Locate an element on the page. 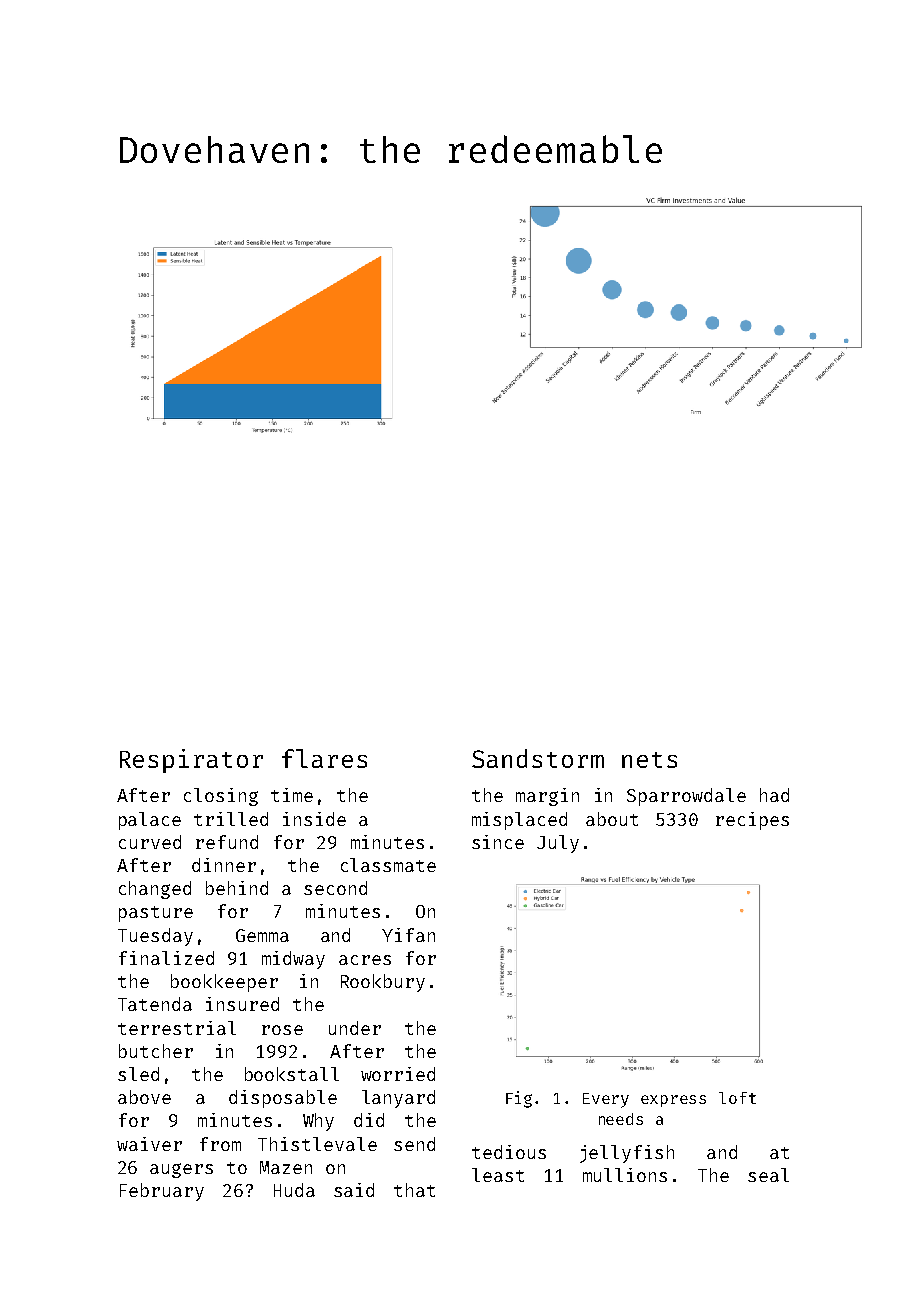  time is located at coordinates (292, 795).
